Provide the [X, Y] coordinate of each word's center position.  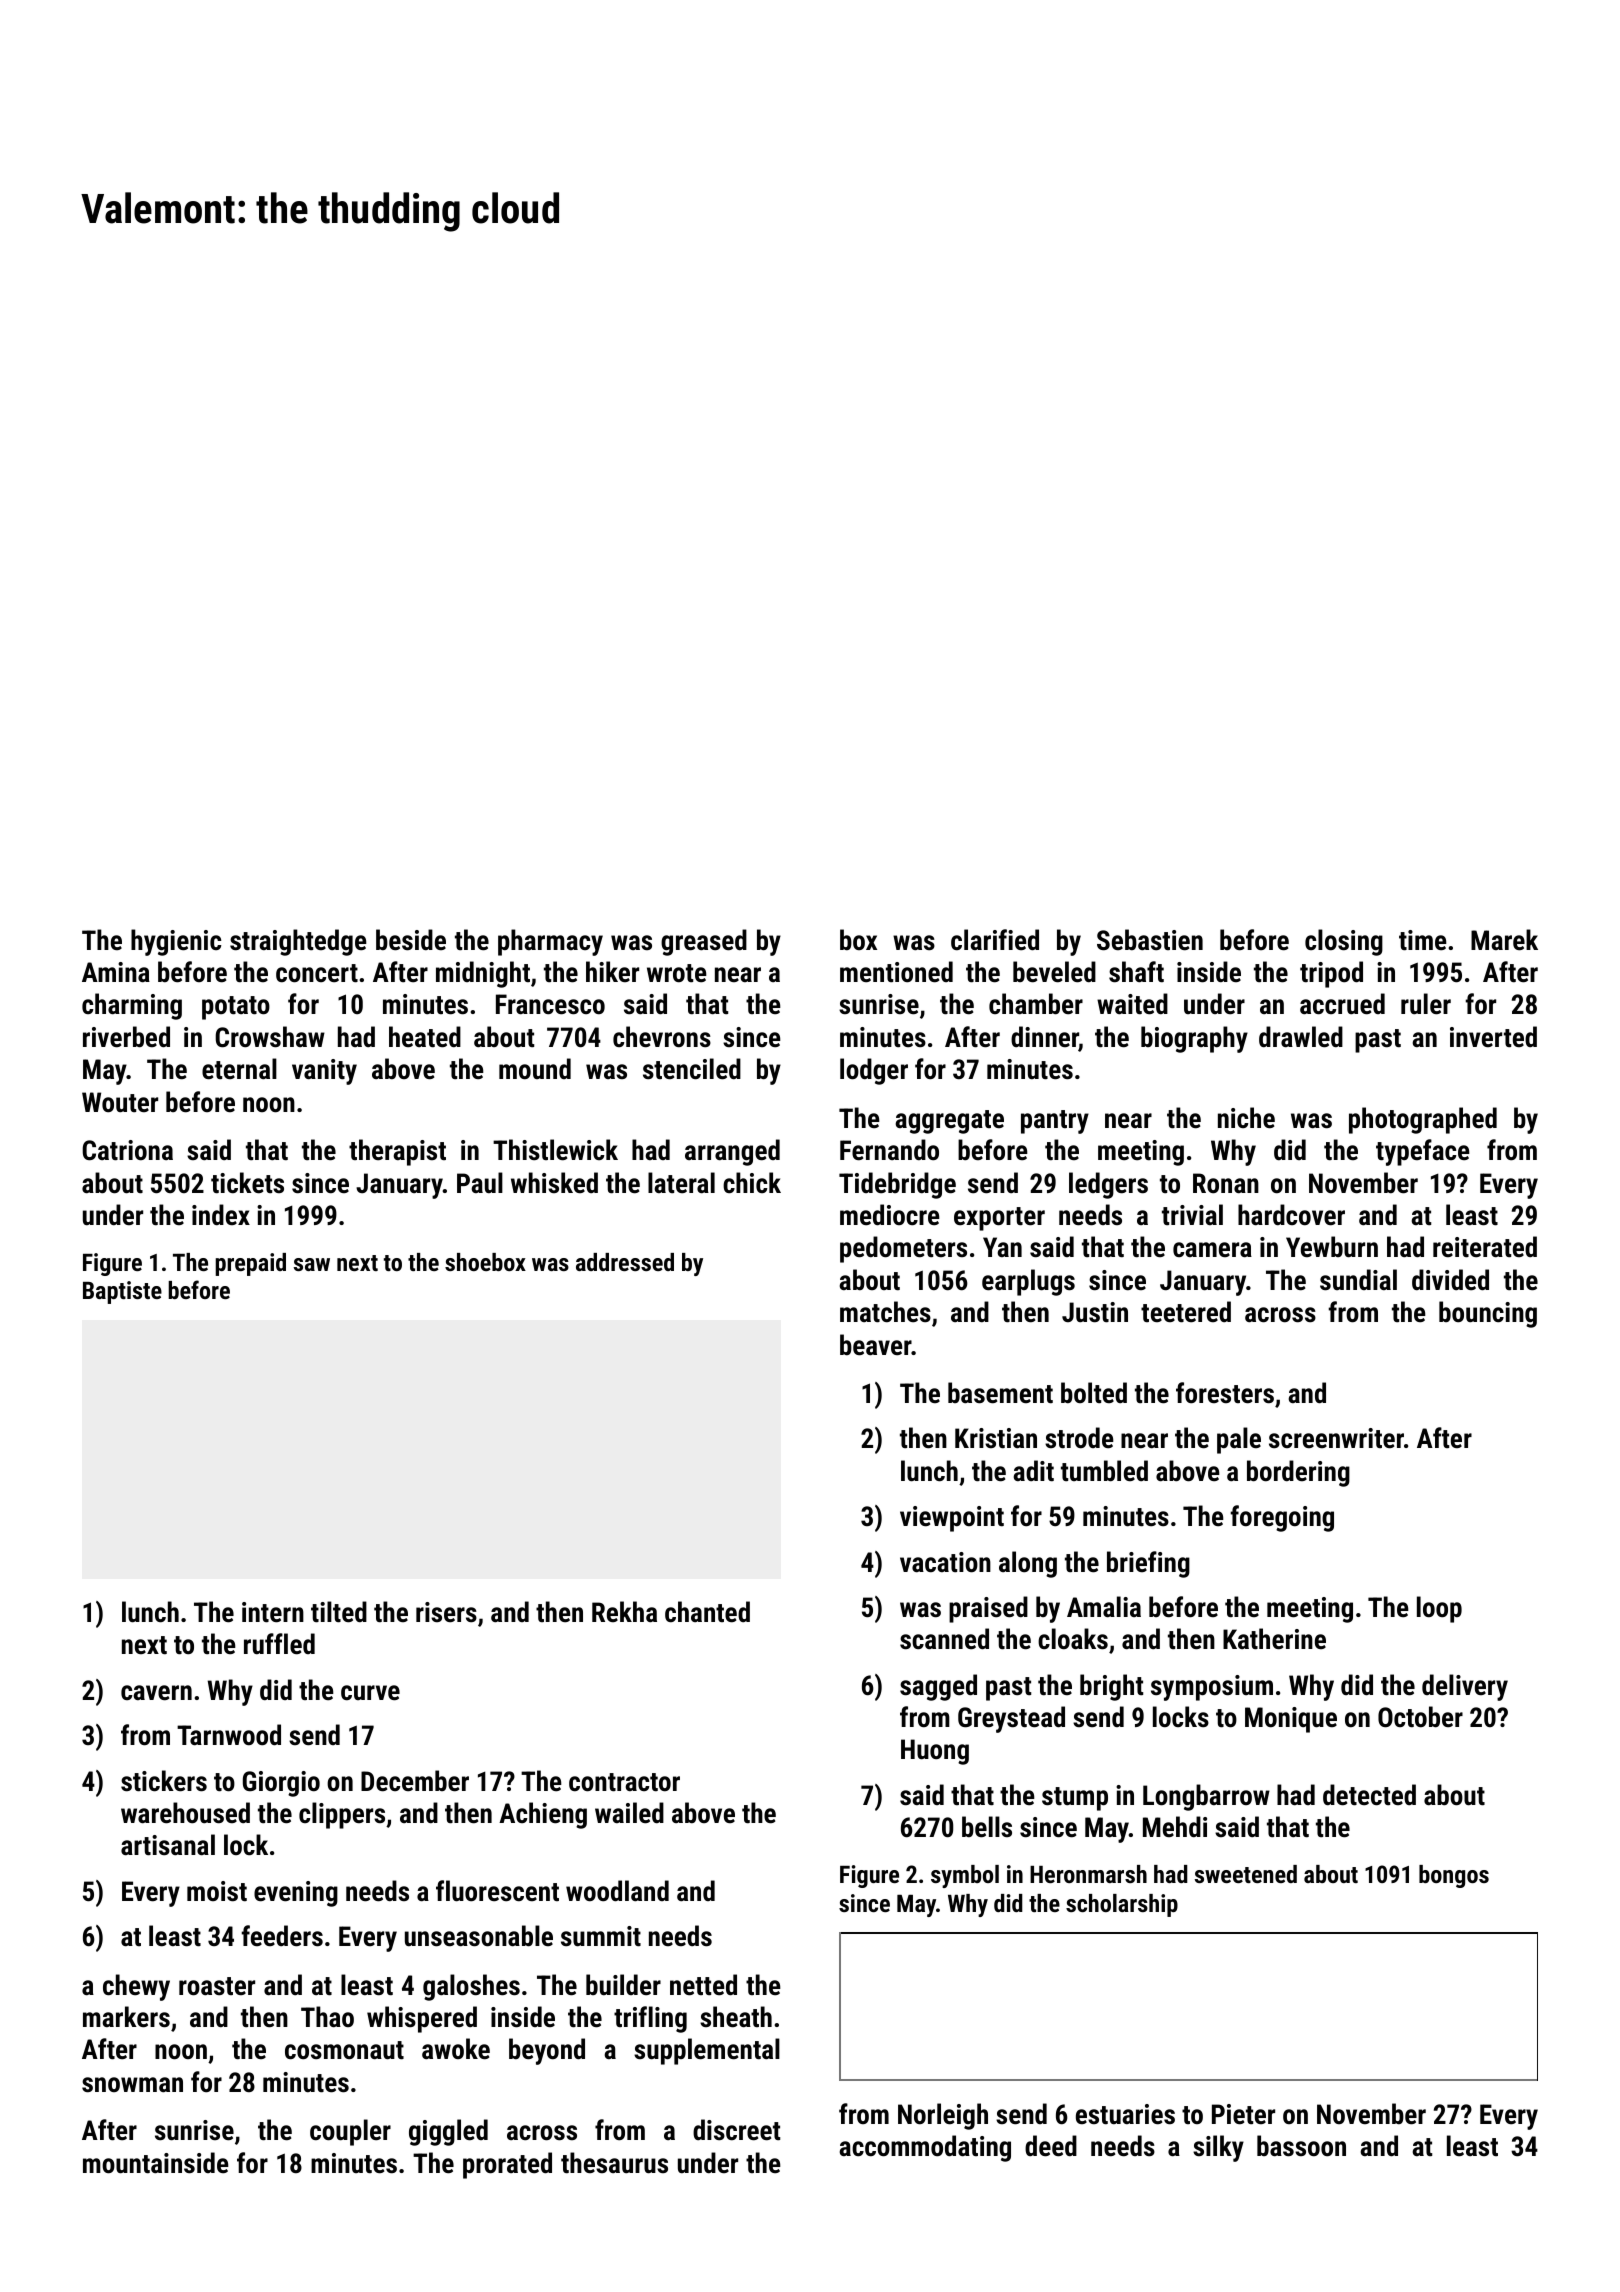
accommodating [925, 2148]
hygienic [176, 942]
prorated [507, 2165]
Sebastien [1150, 940]
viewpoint [952, 1519]
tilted [339, 1612]
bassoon [1301, 2146]
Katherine [1274, 1639]
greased [704, 942]
